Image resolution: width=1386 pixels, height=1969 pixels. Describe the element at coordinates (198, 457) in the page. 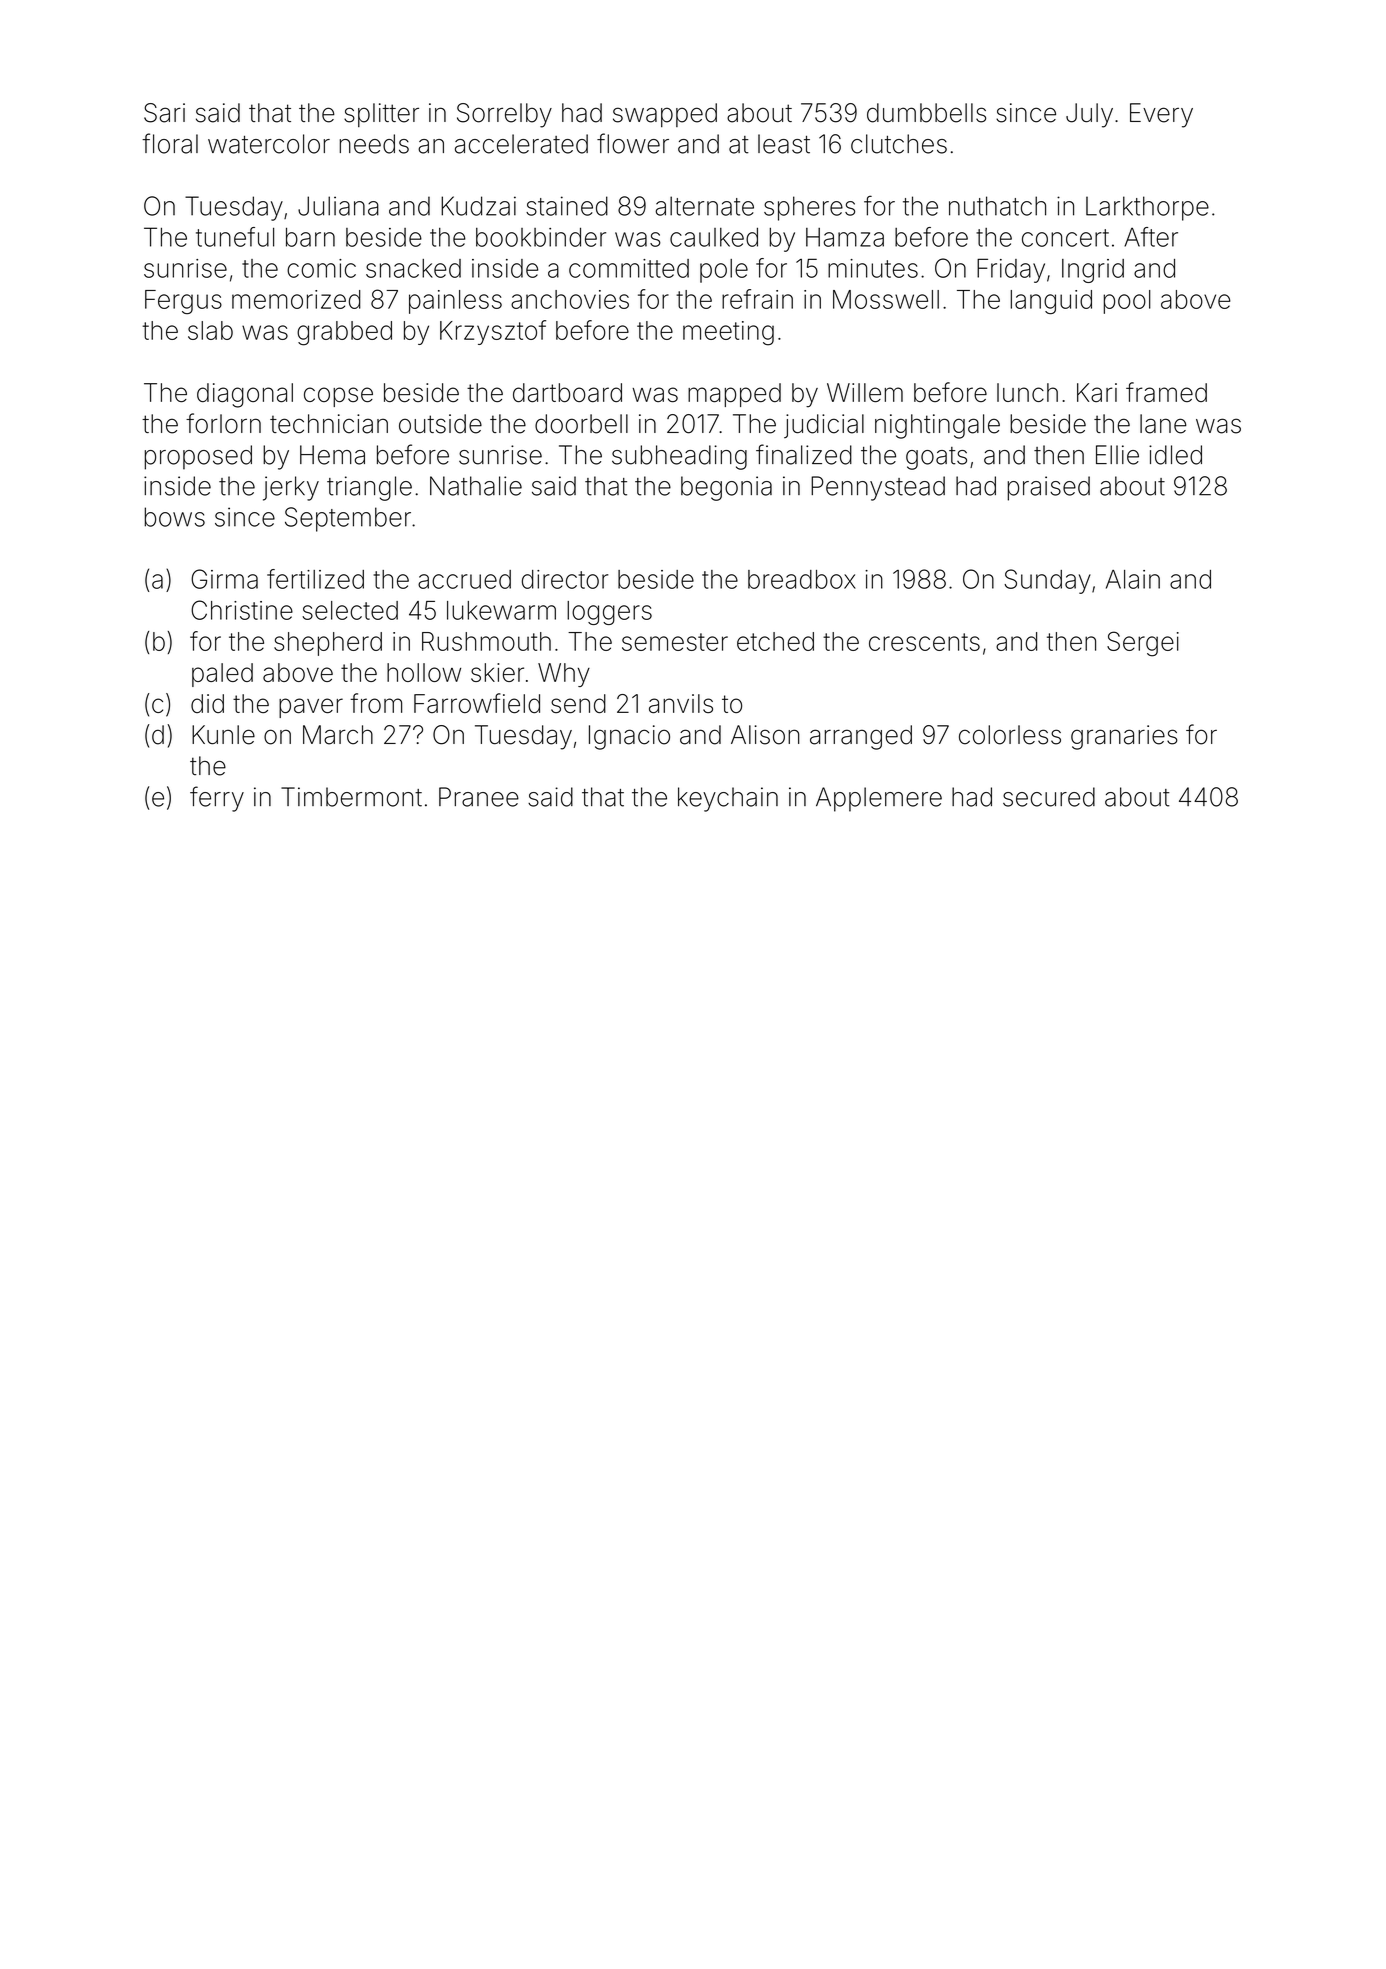

I see `proposed` at that location.
